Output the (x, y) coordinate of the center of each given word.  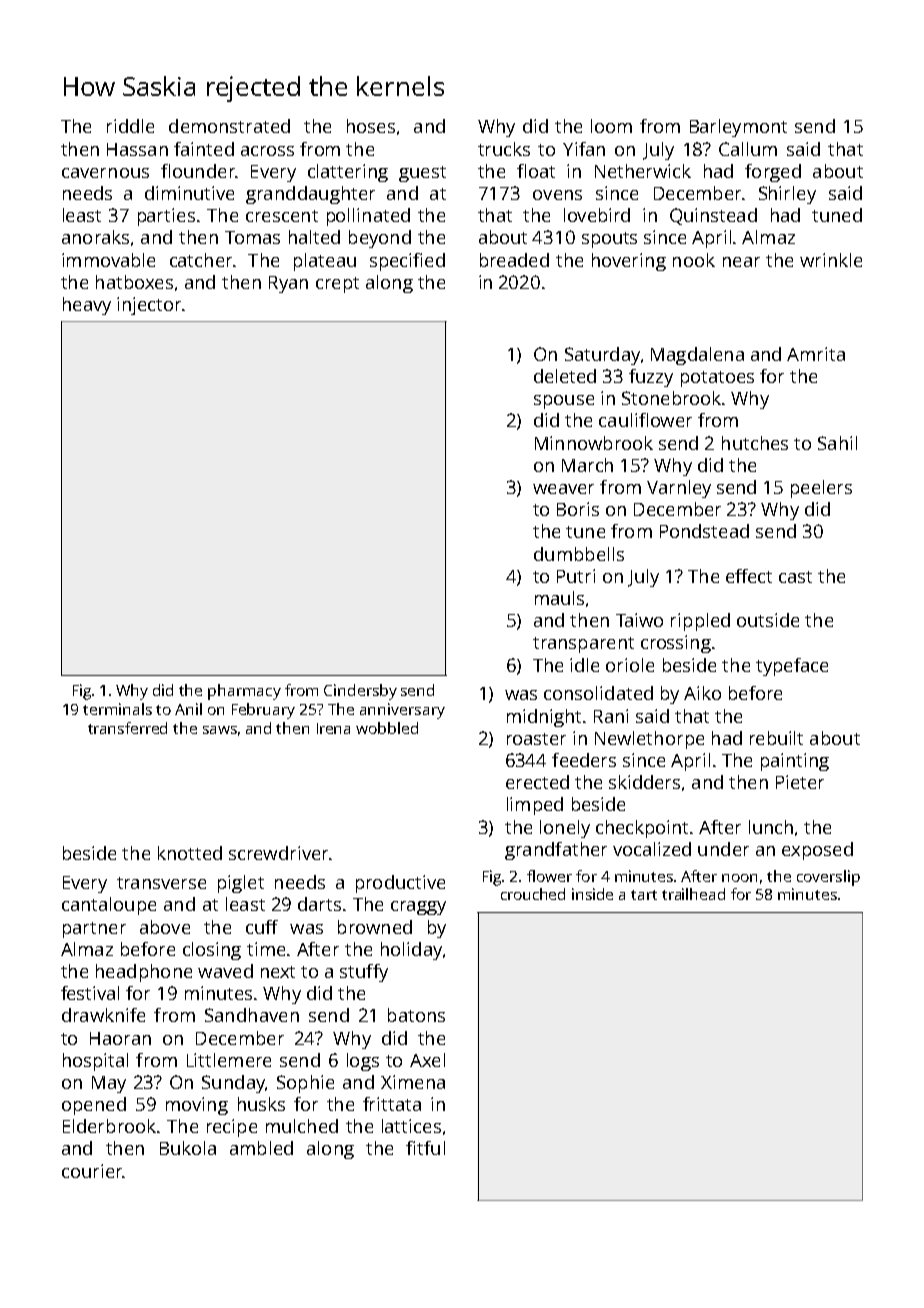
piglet (241, 884)
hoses (371, 126)
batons (416, 1015)
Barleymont (738, 128)
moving (197, 1106)
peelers (821, 489)
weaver (563, 489)
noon (739, 878)
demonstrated (229, 126)
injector (149, 306)
